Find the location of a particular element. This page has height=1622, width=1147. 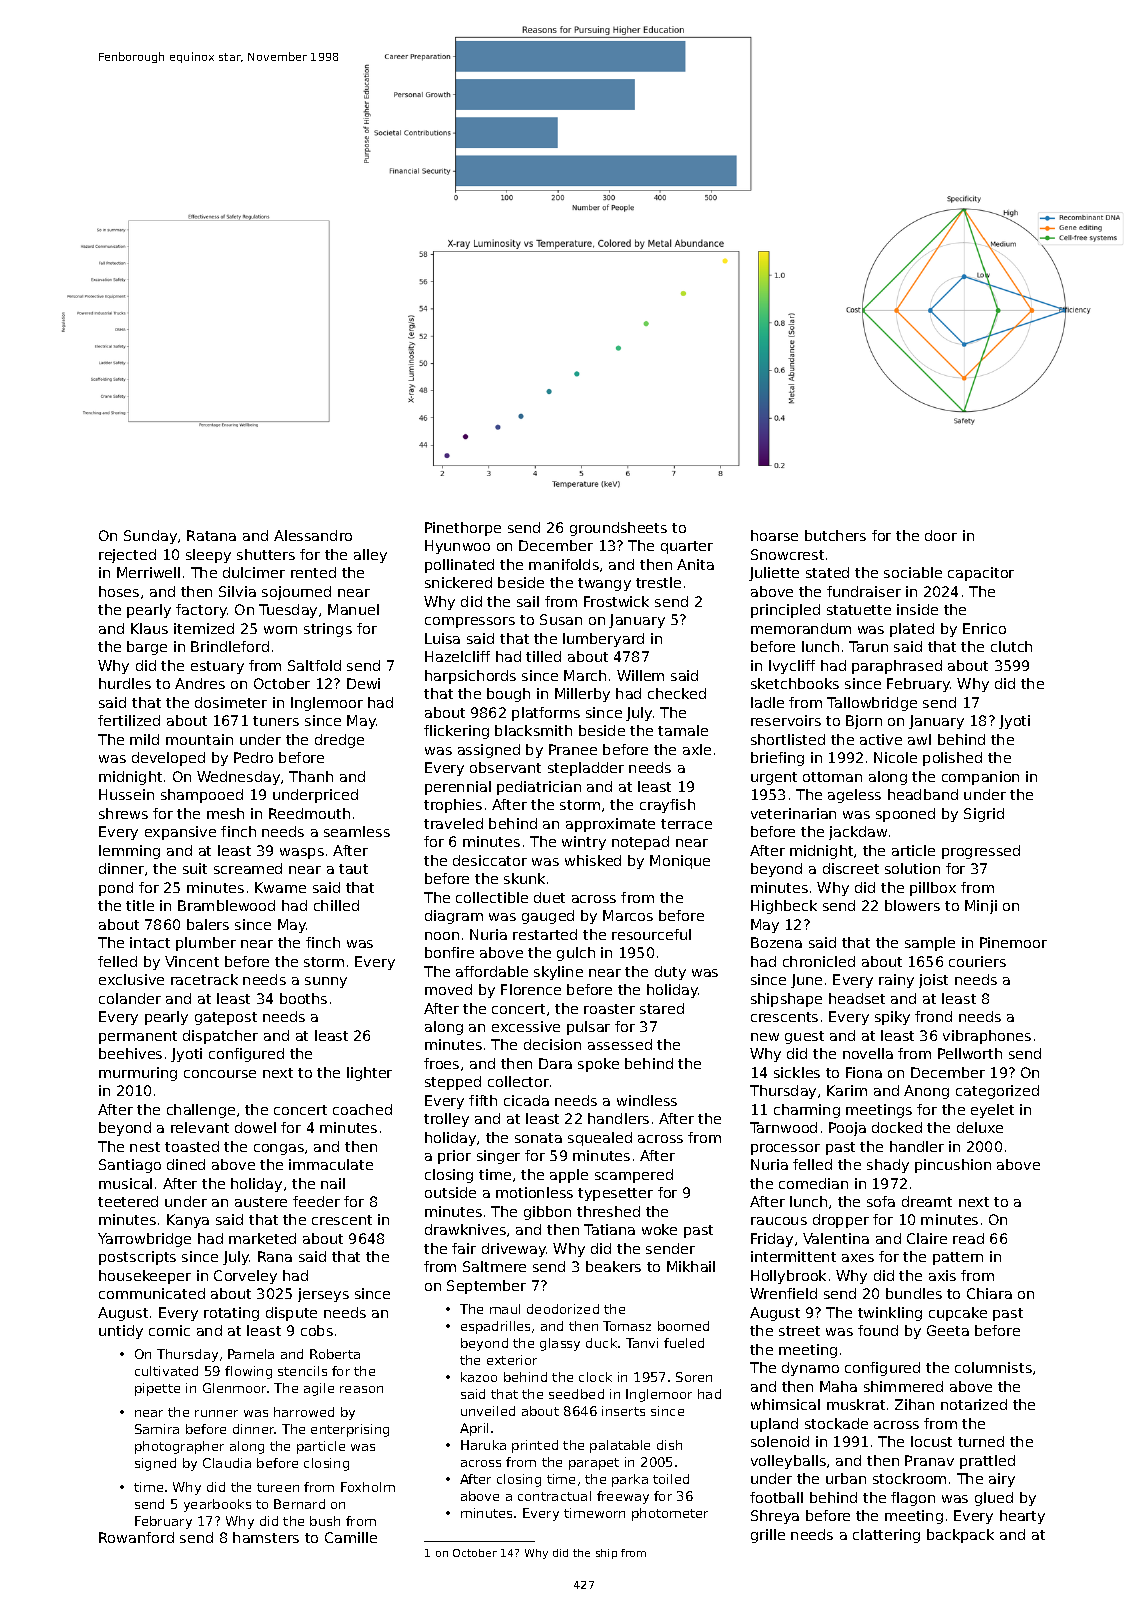

Saltmere is located at coordinates (494, 1266).
